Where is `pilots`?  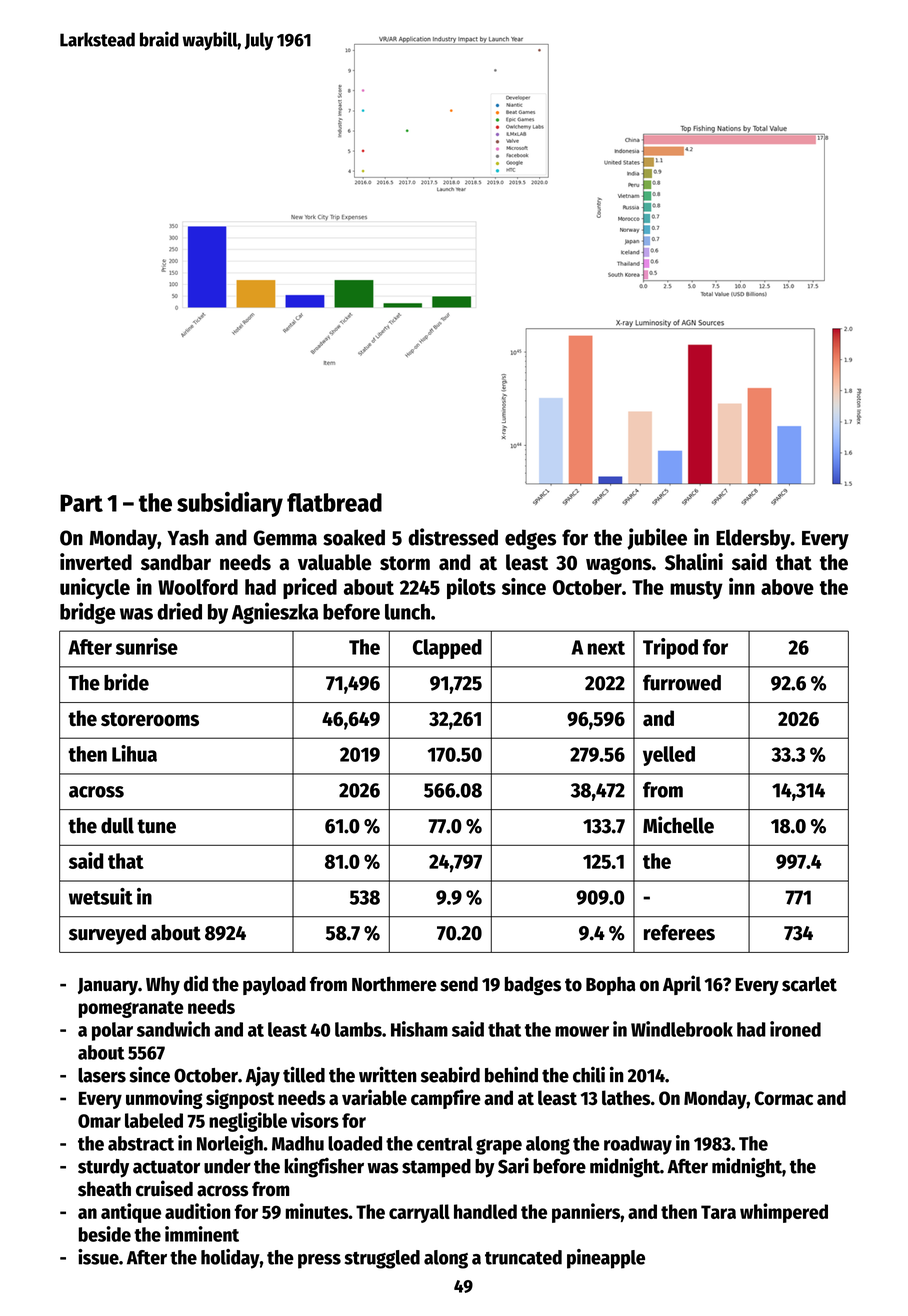
pilots is located at coordinates (471, 588).
